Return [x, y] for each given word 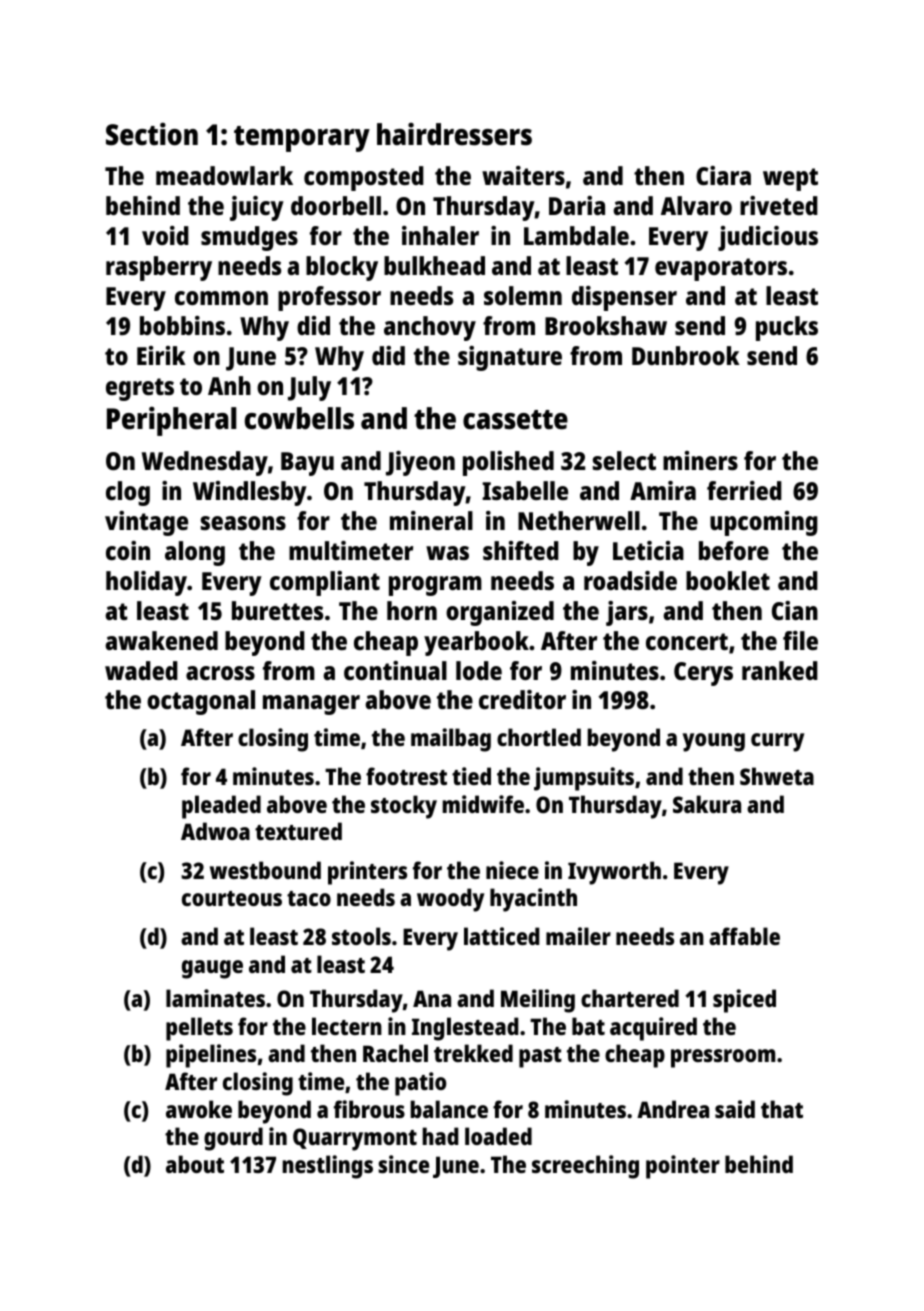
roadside [630, 580]
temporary [302, 139]
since [403, 1164]
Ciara [723, 175]
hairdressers [454, 134]
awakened [161, 640]
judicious [768, 238]
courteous [232, 898]
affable [744, 936]
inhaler [440, 235]
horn [412, 610]
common [221, 298]
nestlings [327, 1167]
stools [361, 936]
